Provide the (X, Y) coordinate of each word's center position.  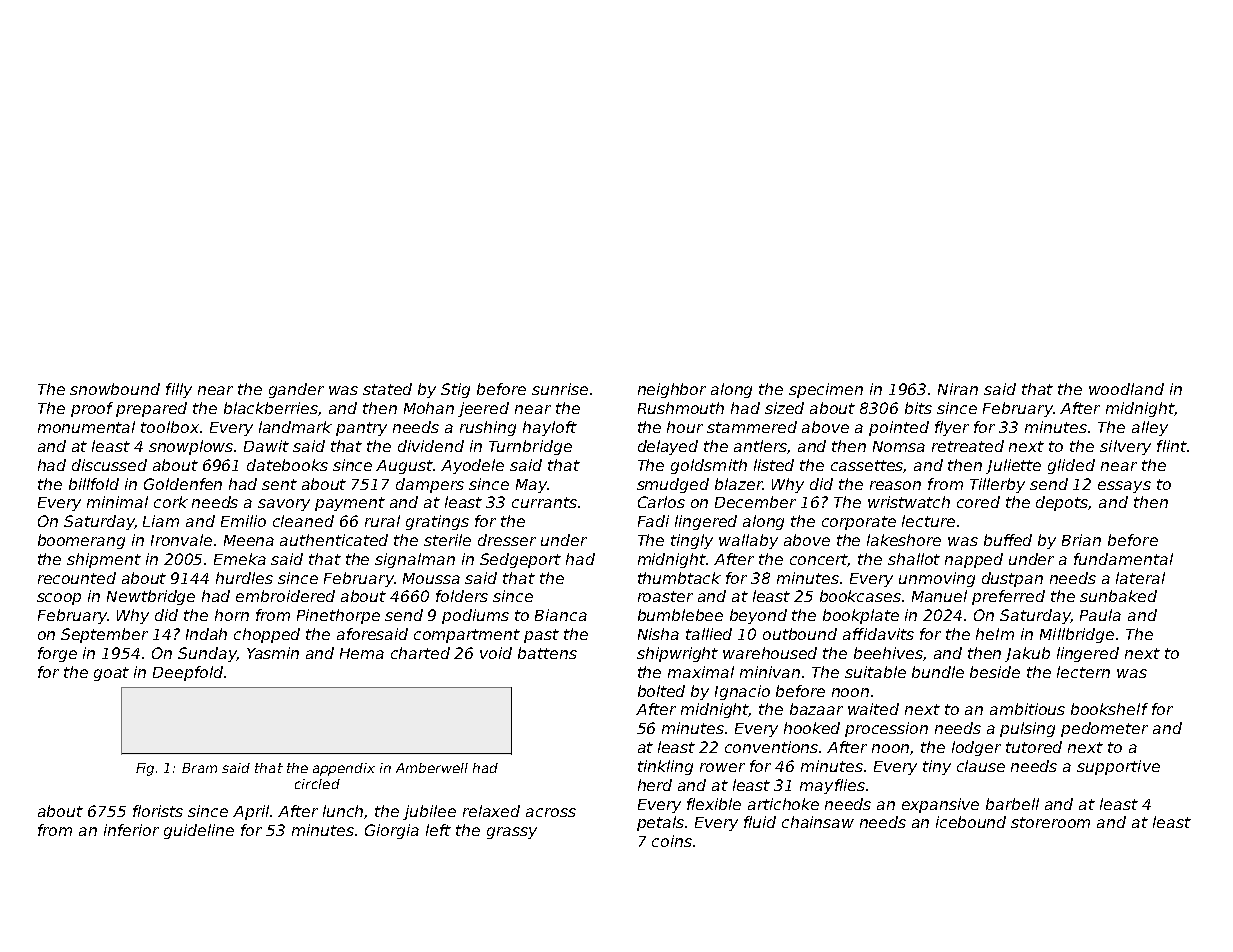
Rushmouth (681, 408)
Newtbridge (151, 597)
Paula (1100, 615)
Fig (145, 769)
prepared (151, 409)
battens (547, 653)
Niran (958, 389)
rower (722, 767)
